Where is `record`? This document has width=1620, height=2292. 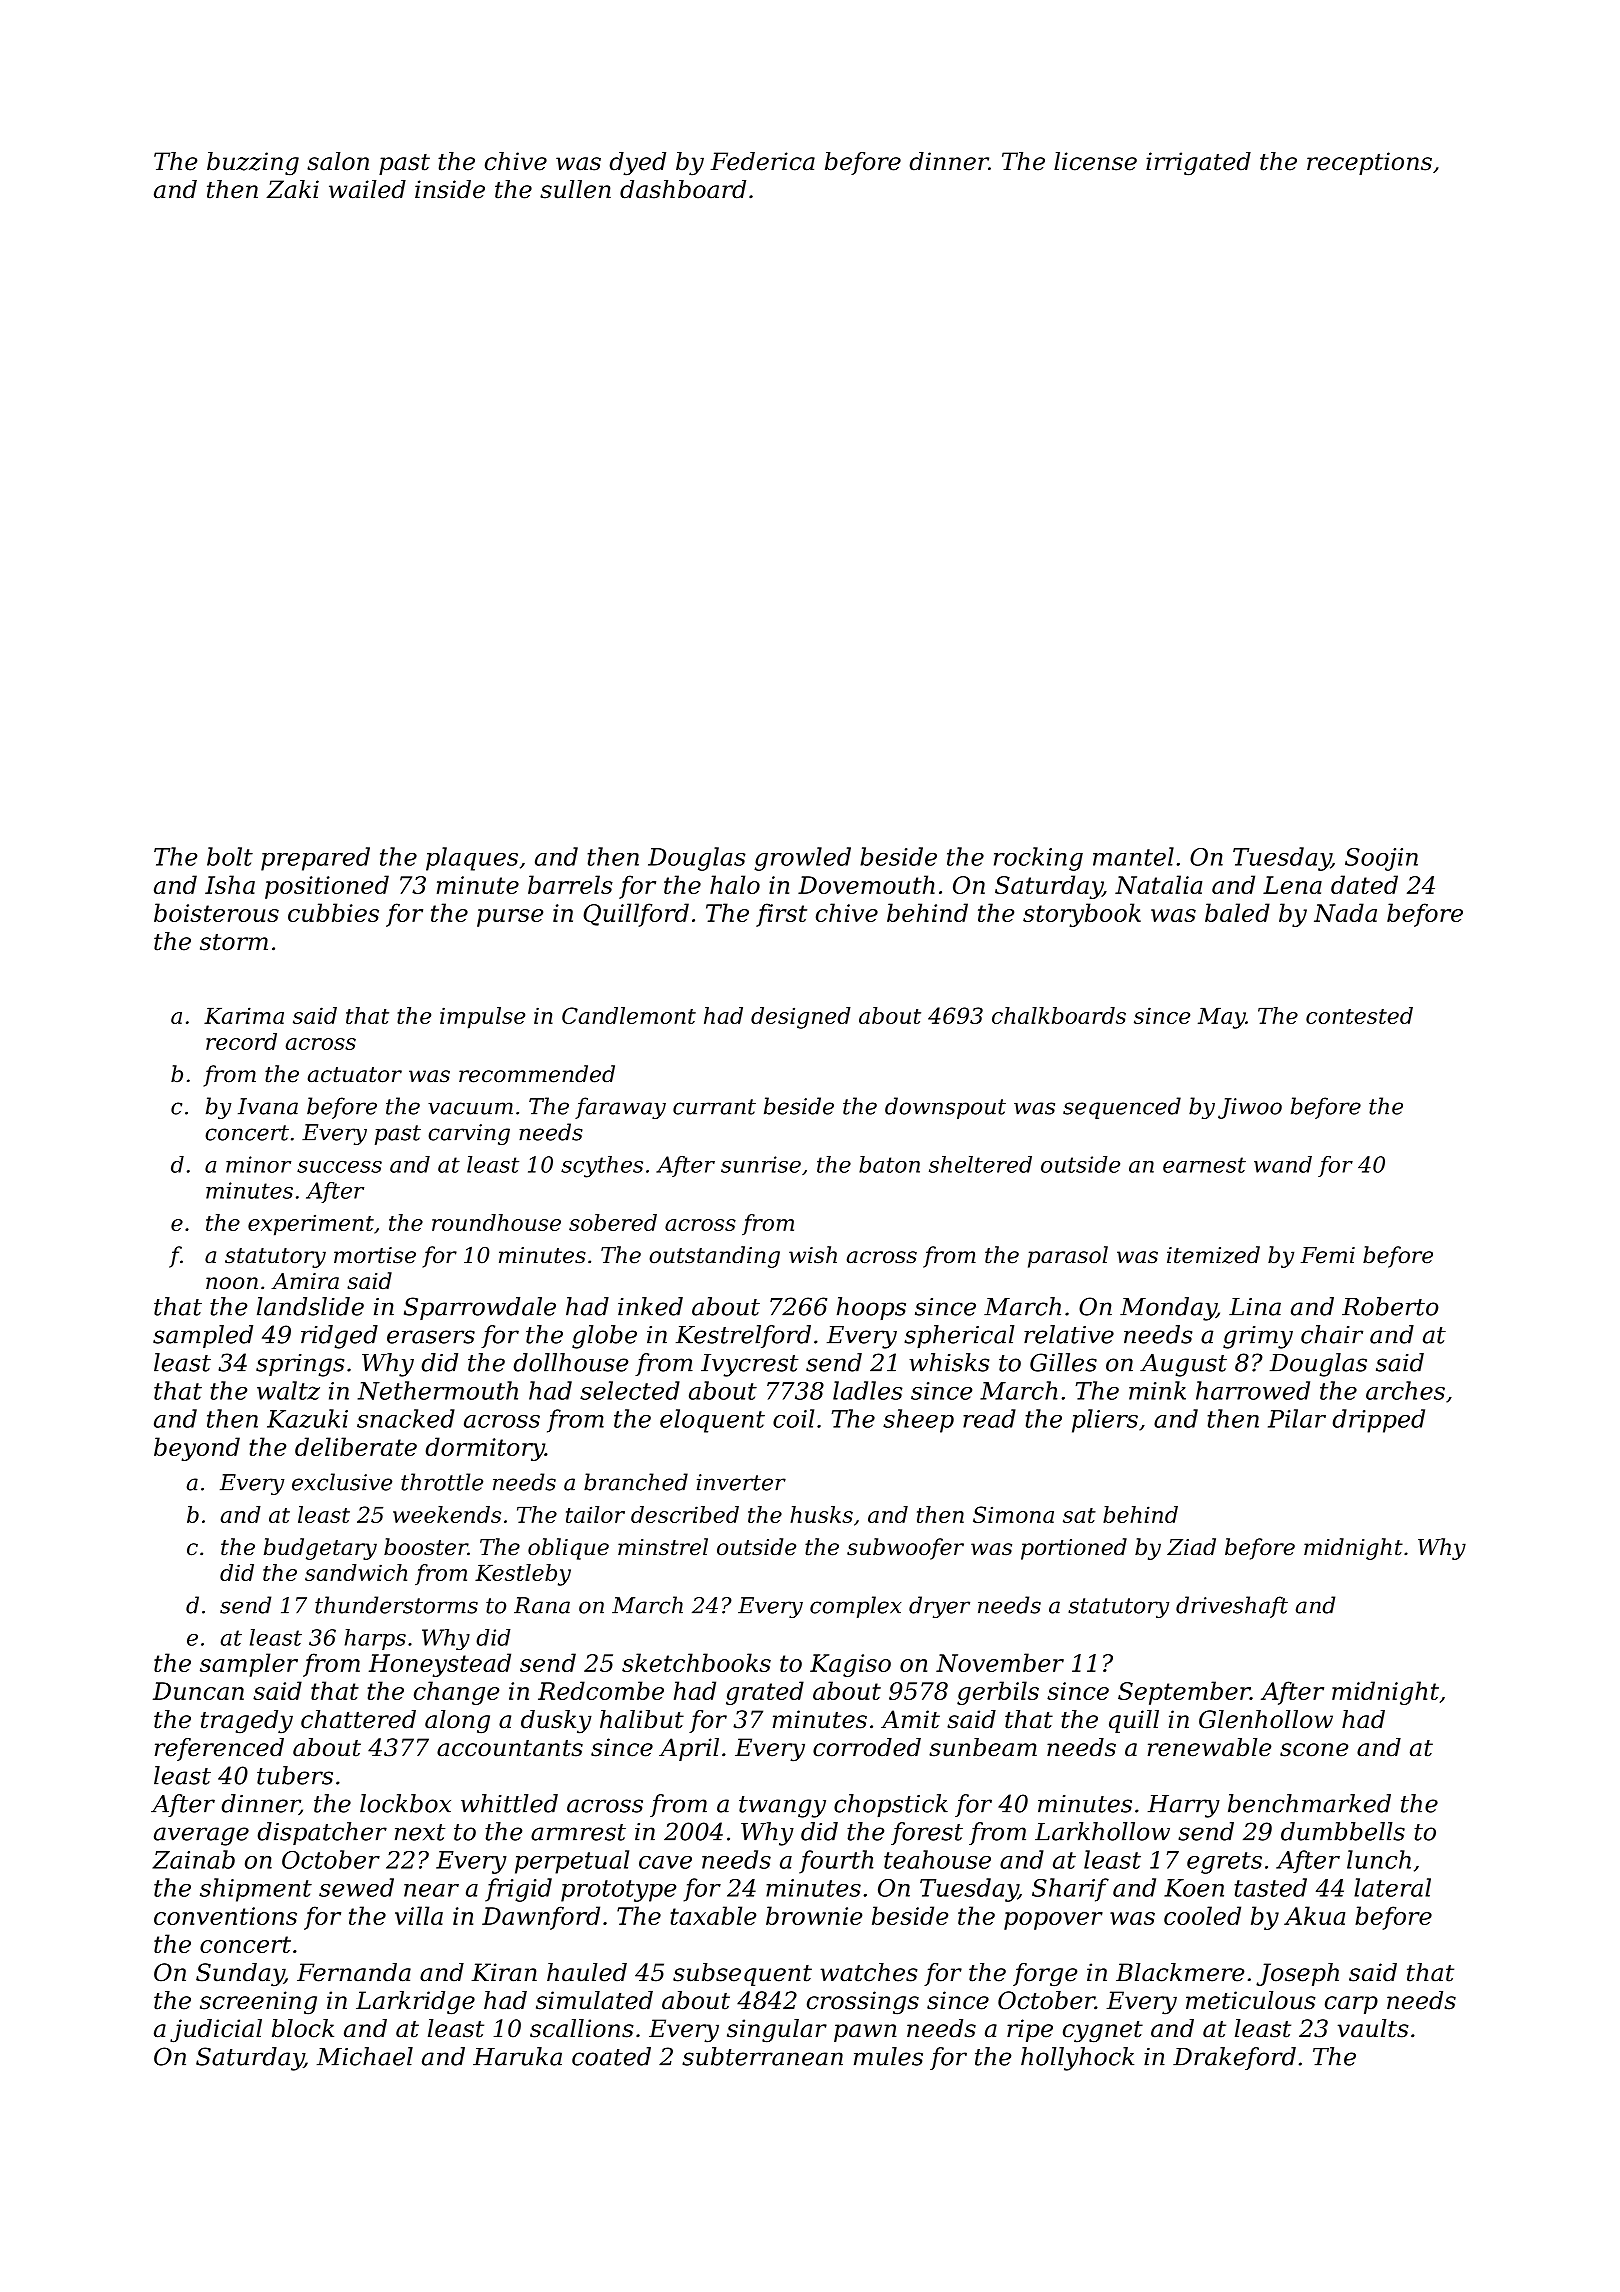 record is located at coordinates (241, 1041).
